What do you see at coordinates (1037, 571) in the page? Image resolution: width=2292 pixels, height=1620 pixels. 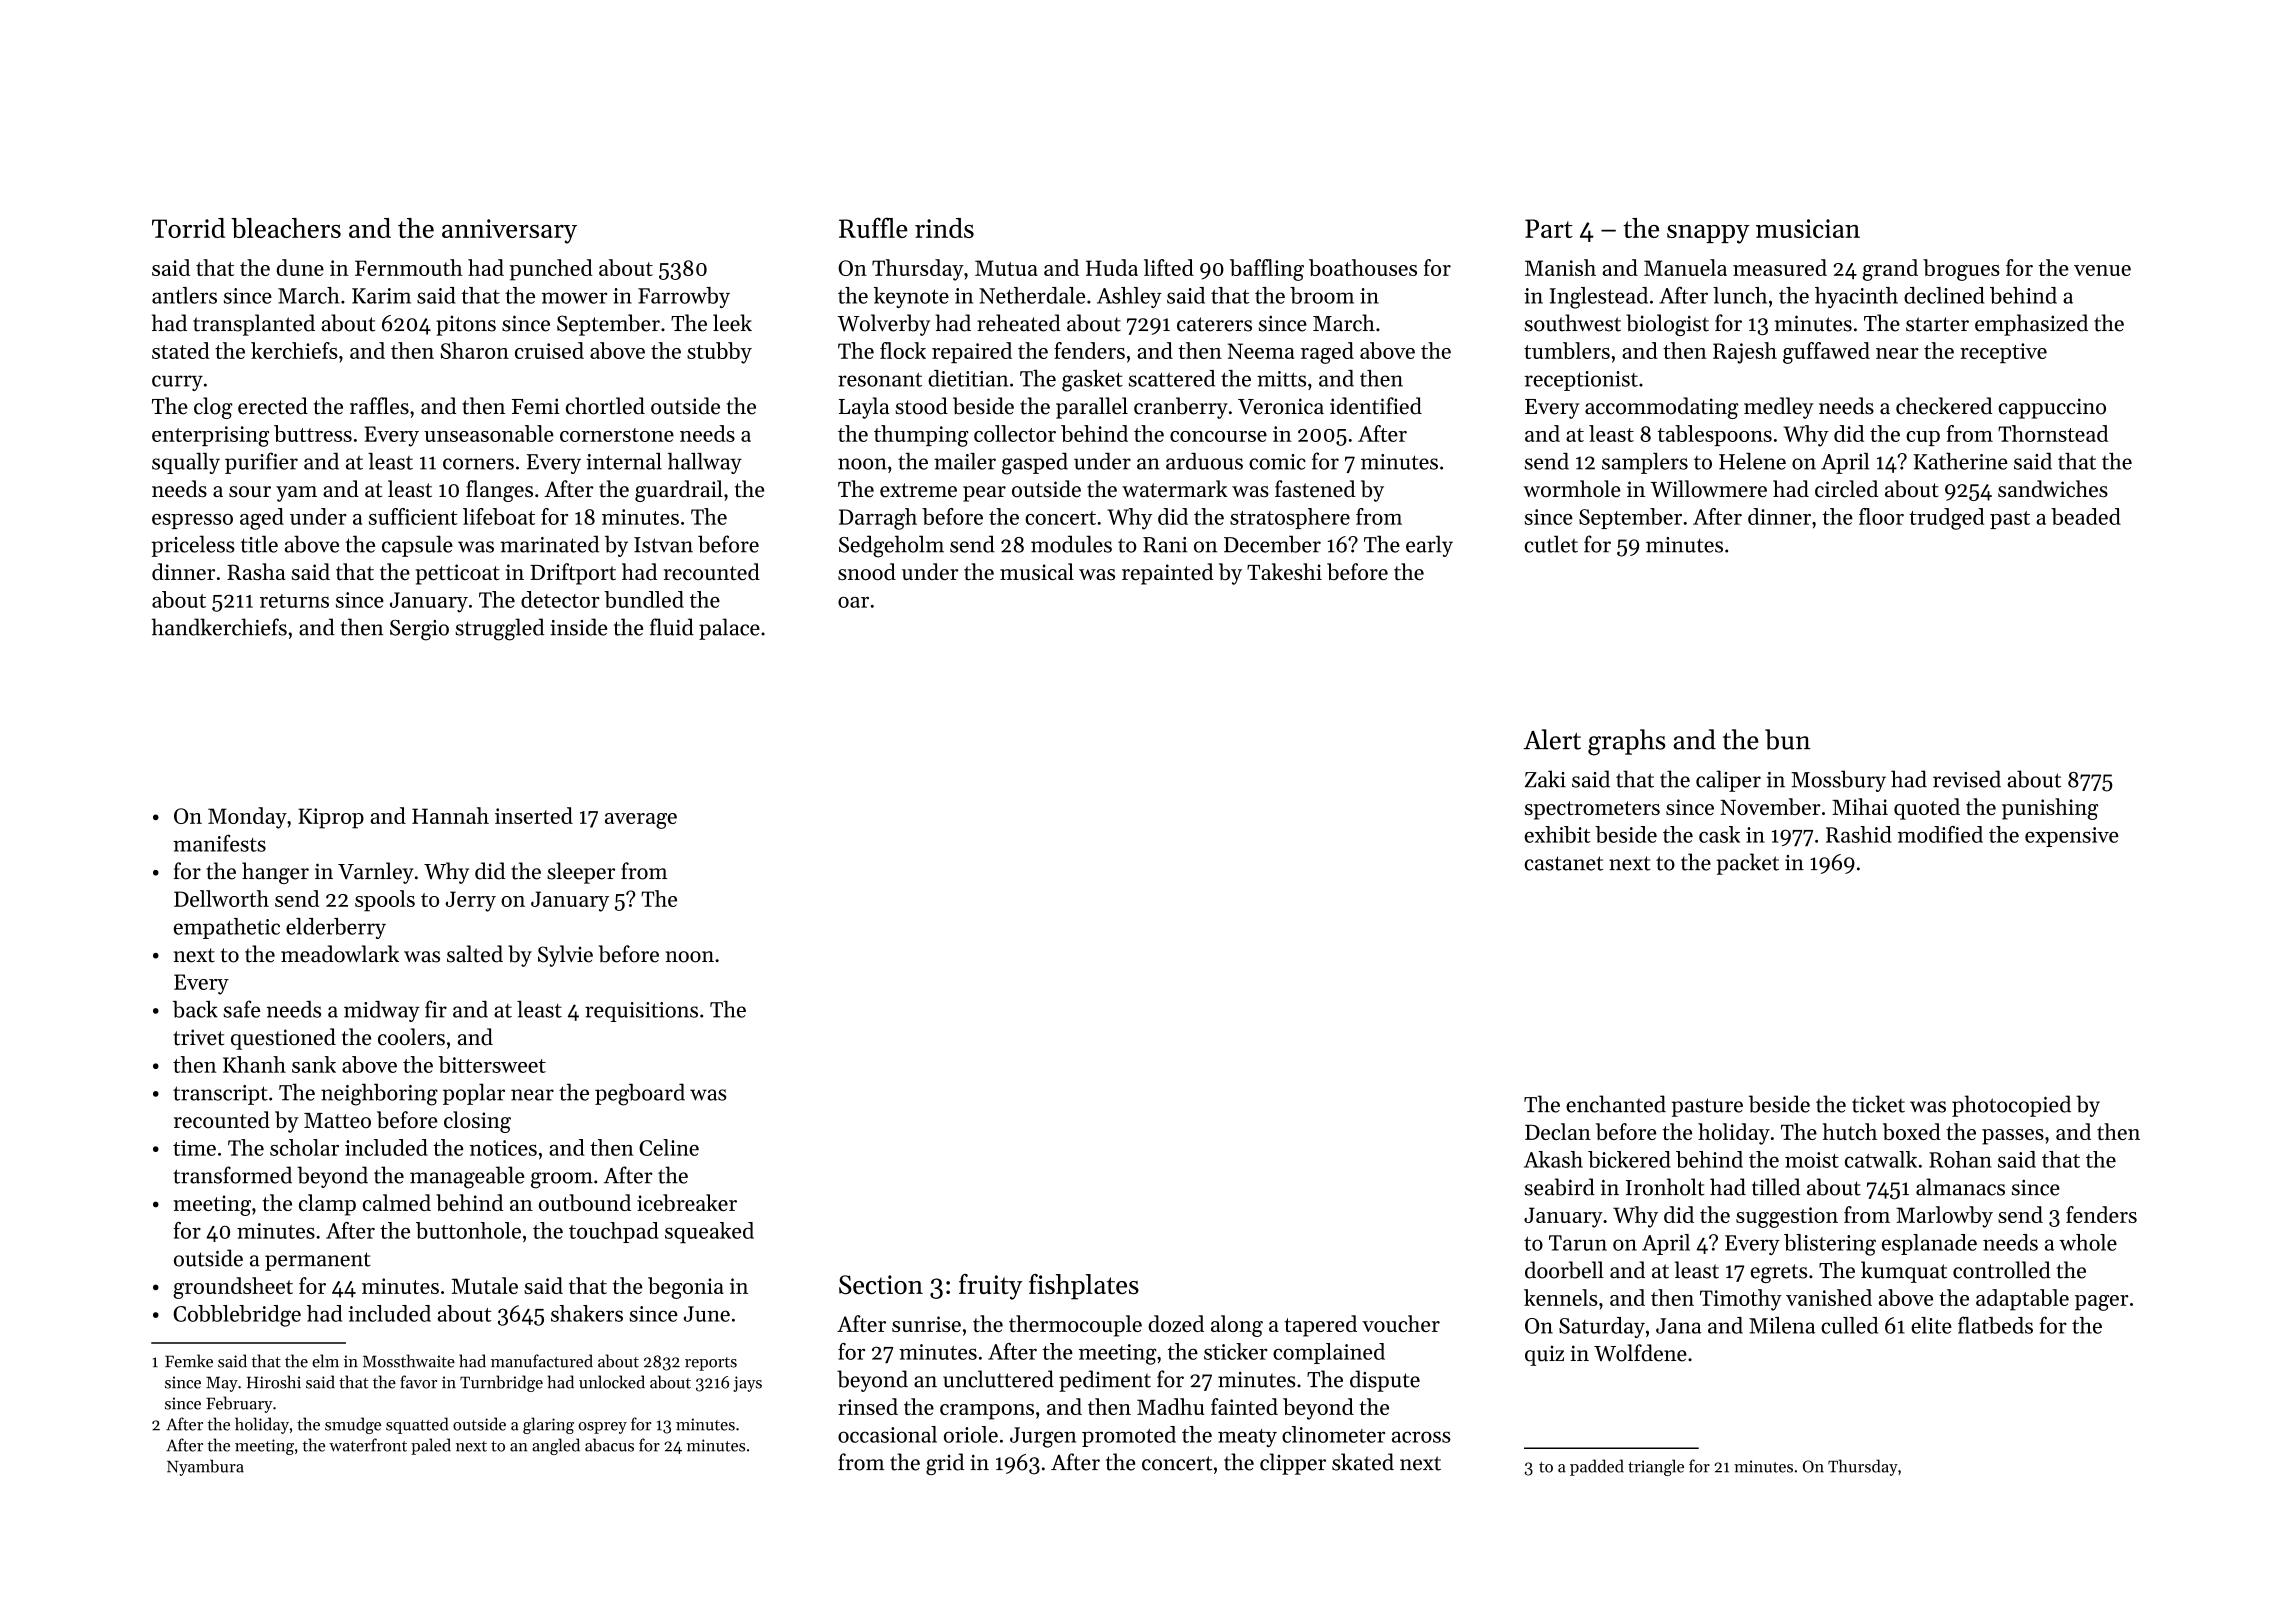 I see `musical` at bounding box center [1037, 571].
